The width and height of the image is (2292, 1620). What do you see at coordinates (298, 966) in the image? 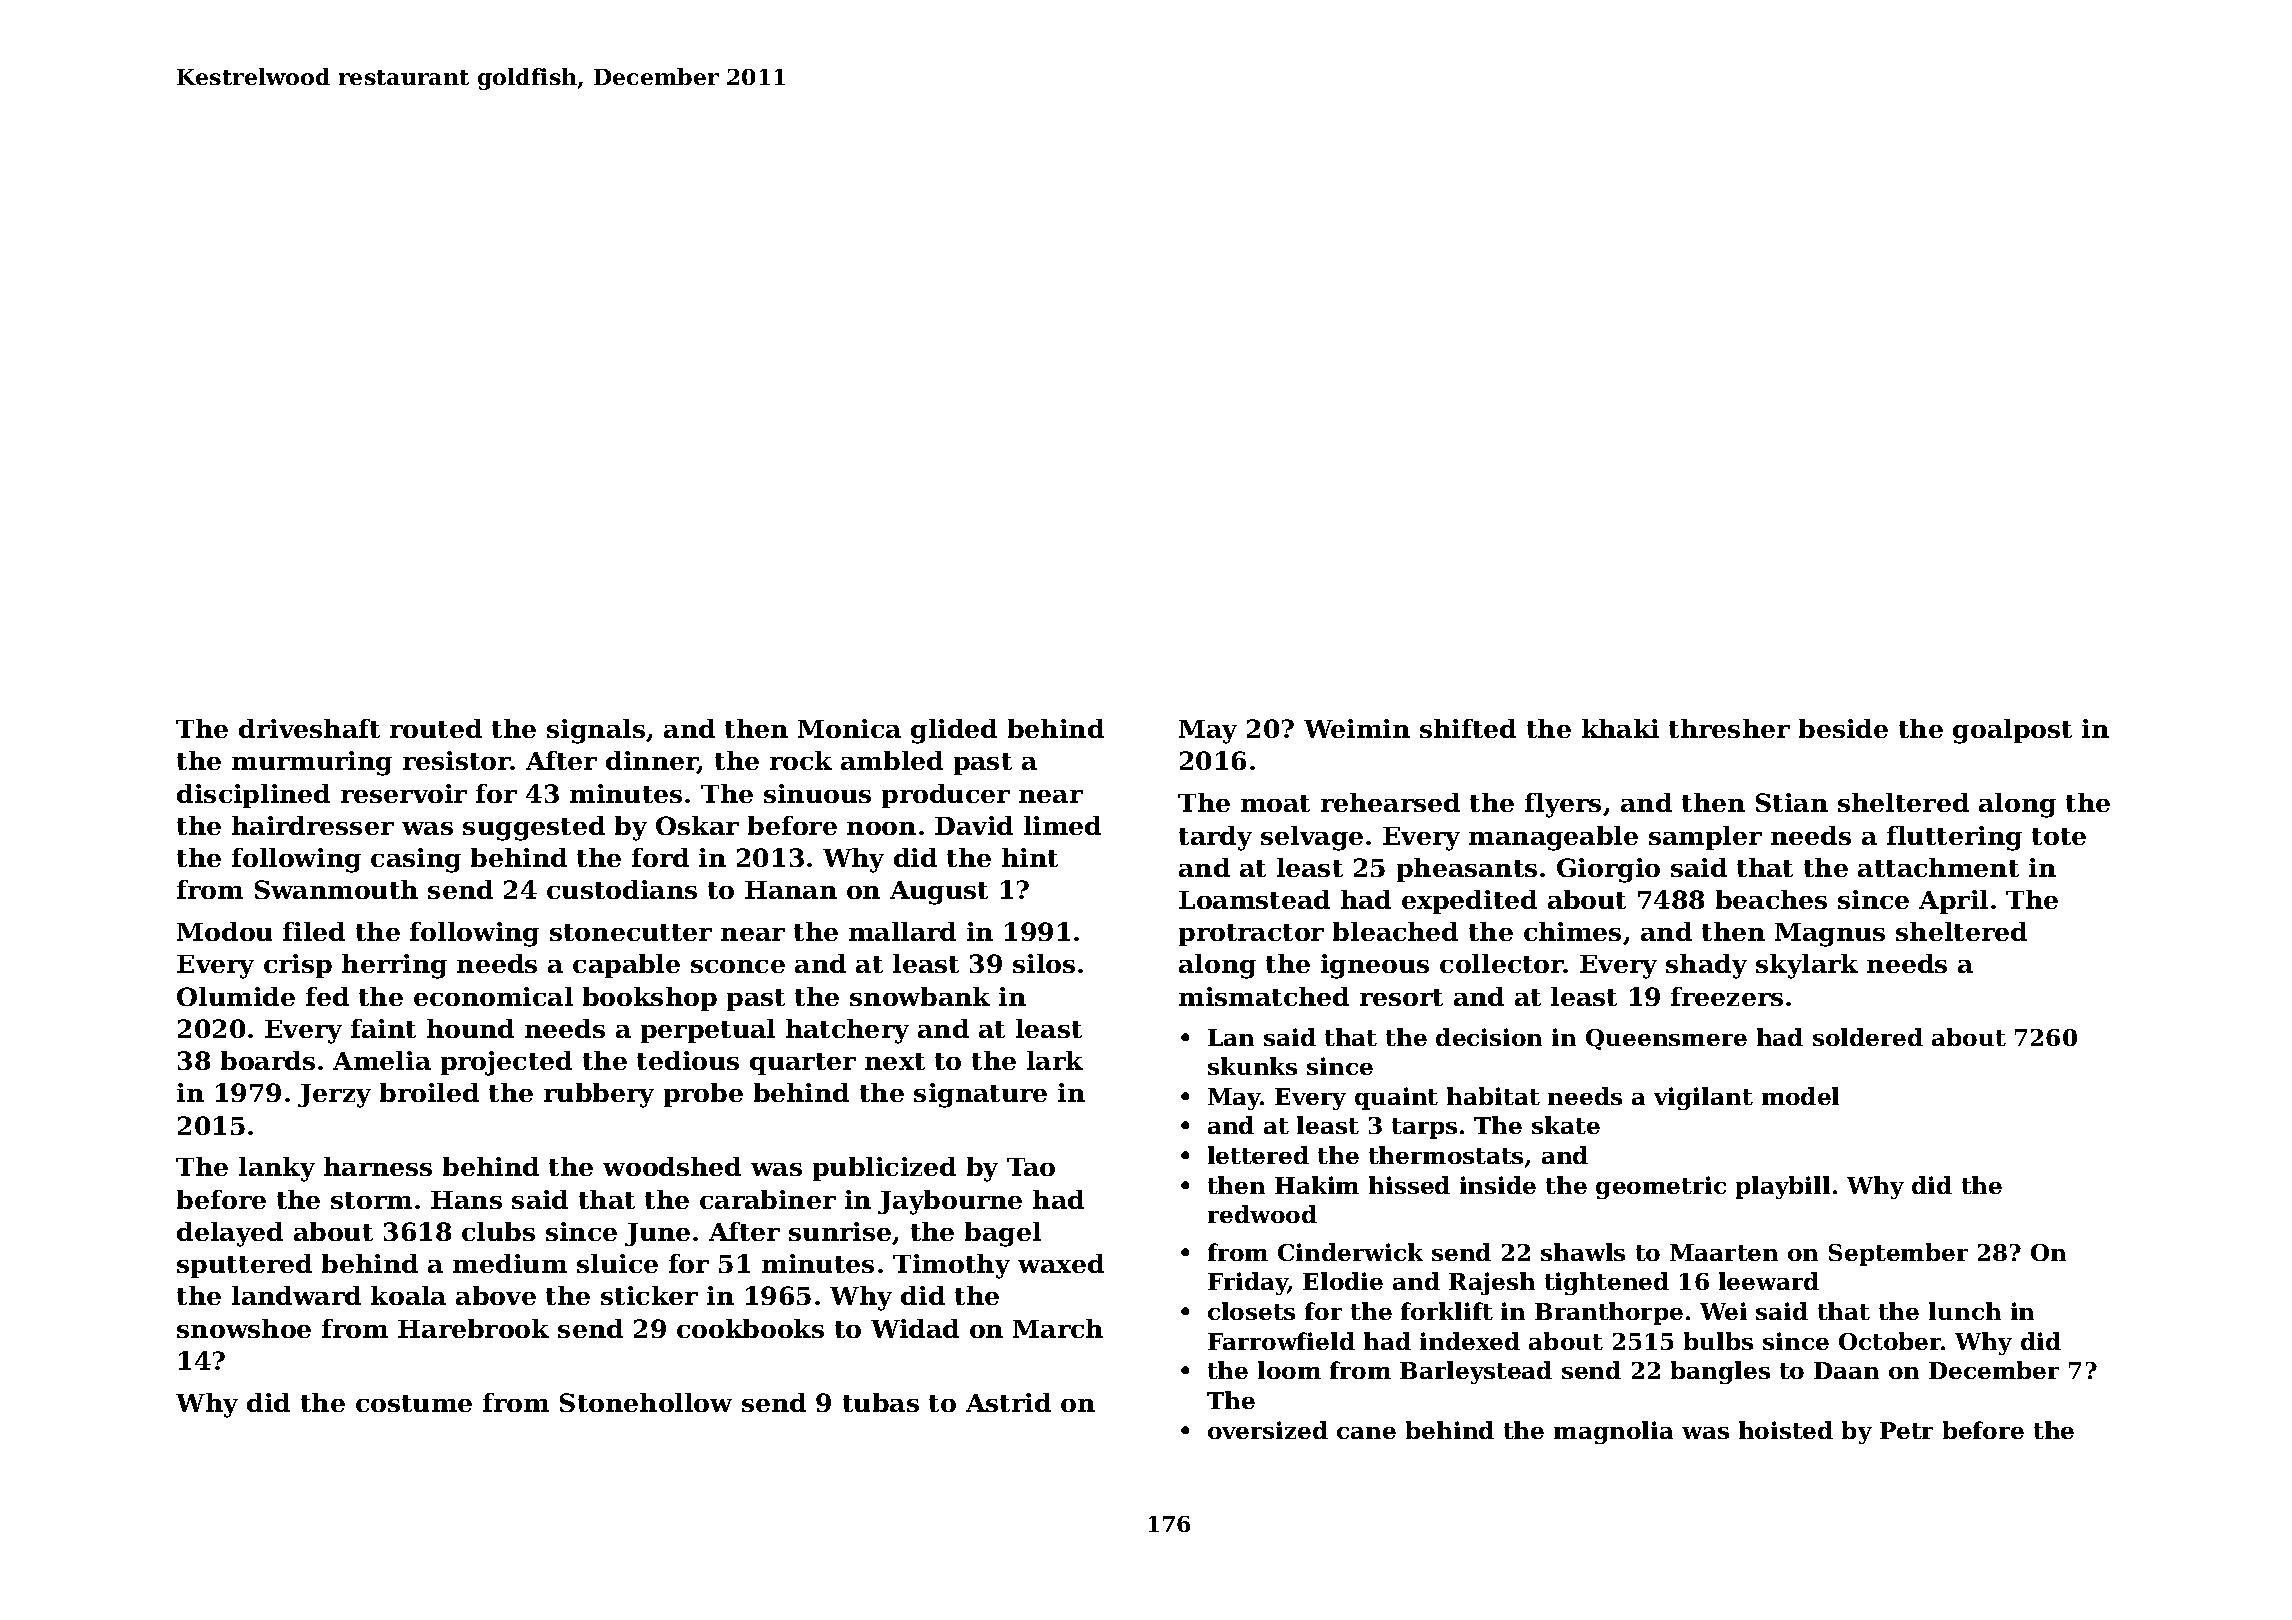
I see `crisp` at bounding box center [298, 966].
